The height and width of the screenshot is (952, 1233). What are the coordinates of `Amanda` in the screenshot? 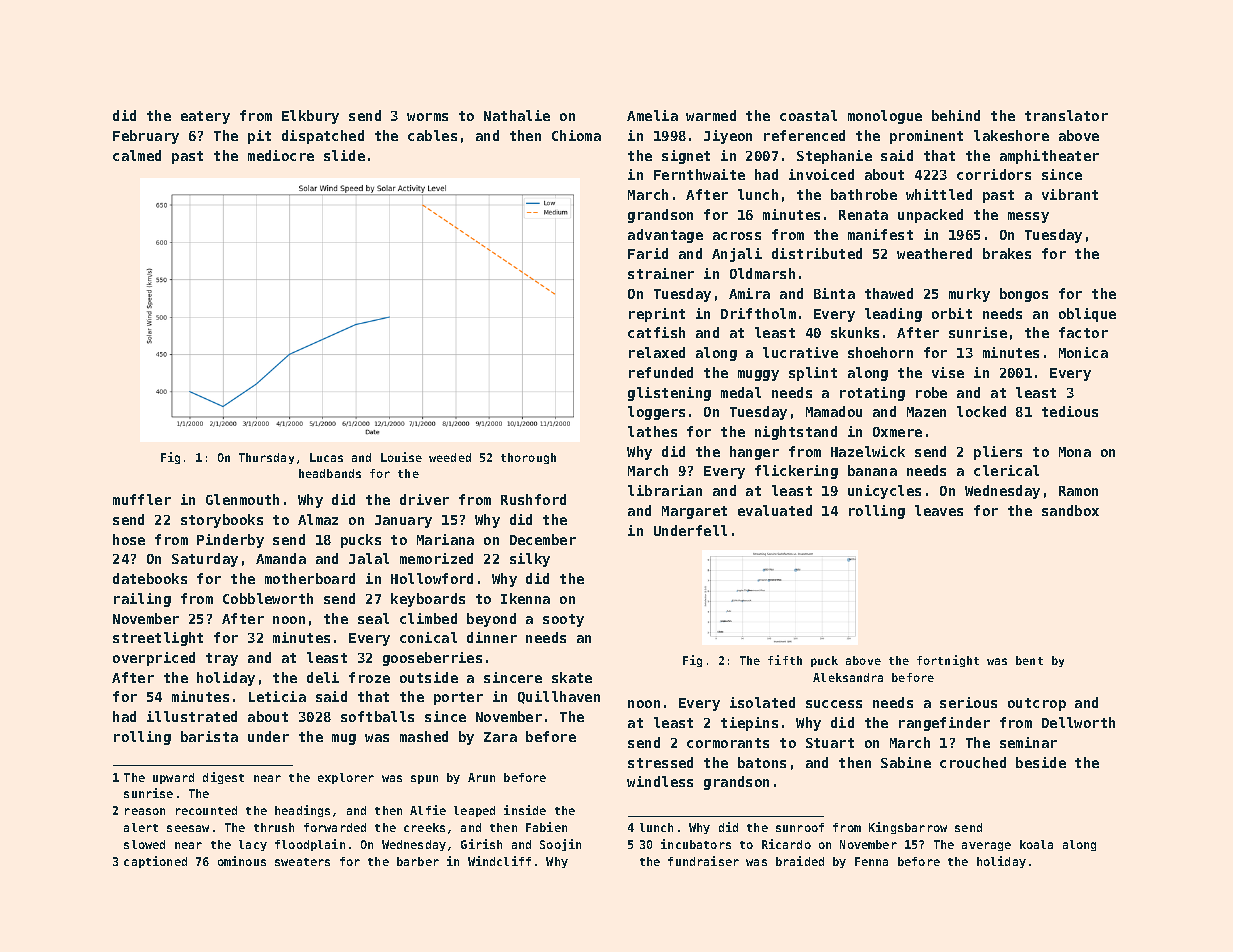 It's located at (281, 558).
